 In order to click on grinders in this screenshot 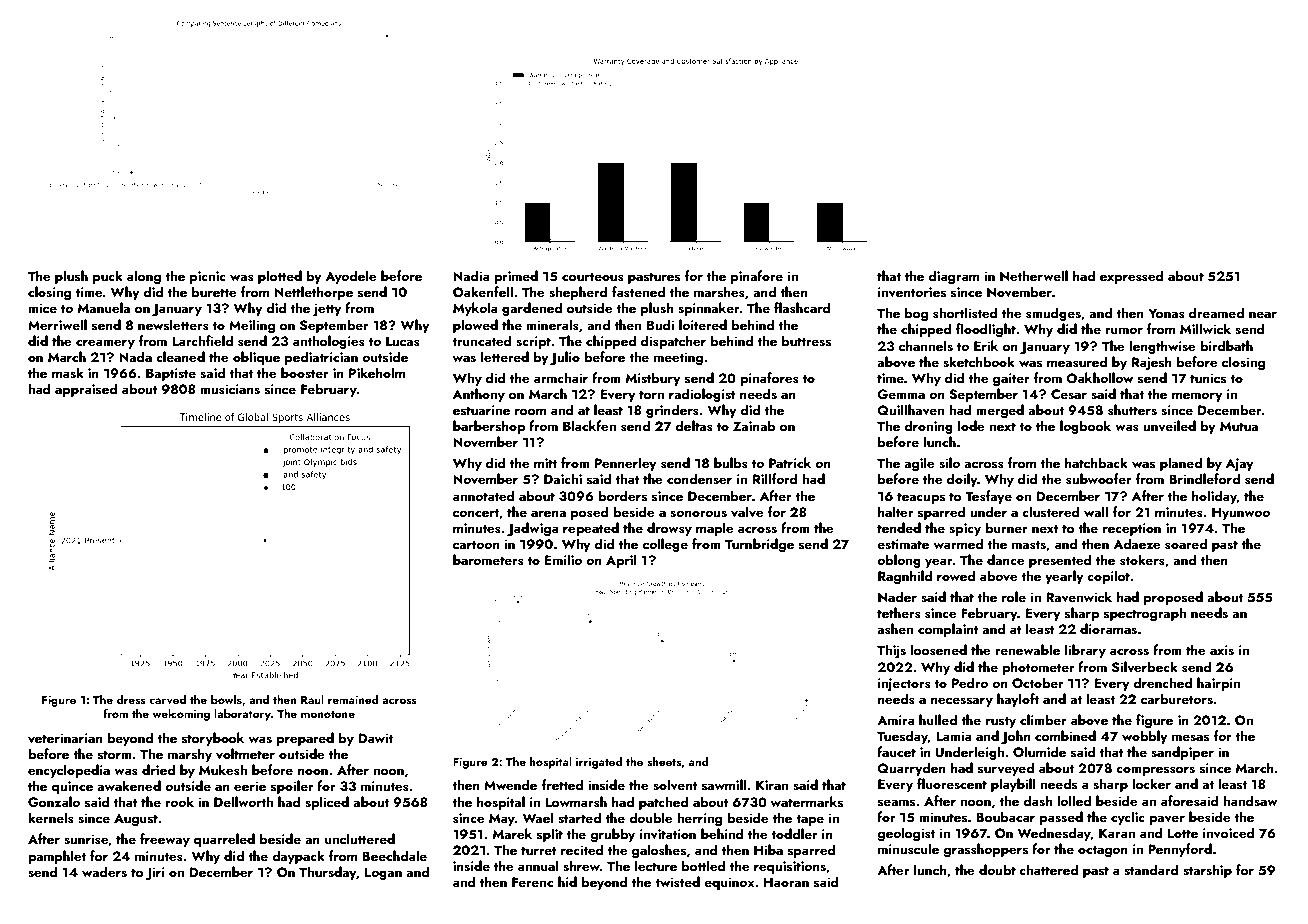, I will do `click(672, 411)`.
